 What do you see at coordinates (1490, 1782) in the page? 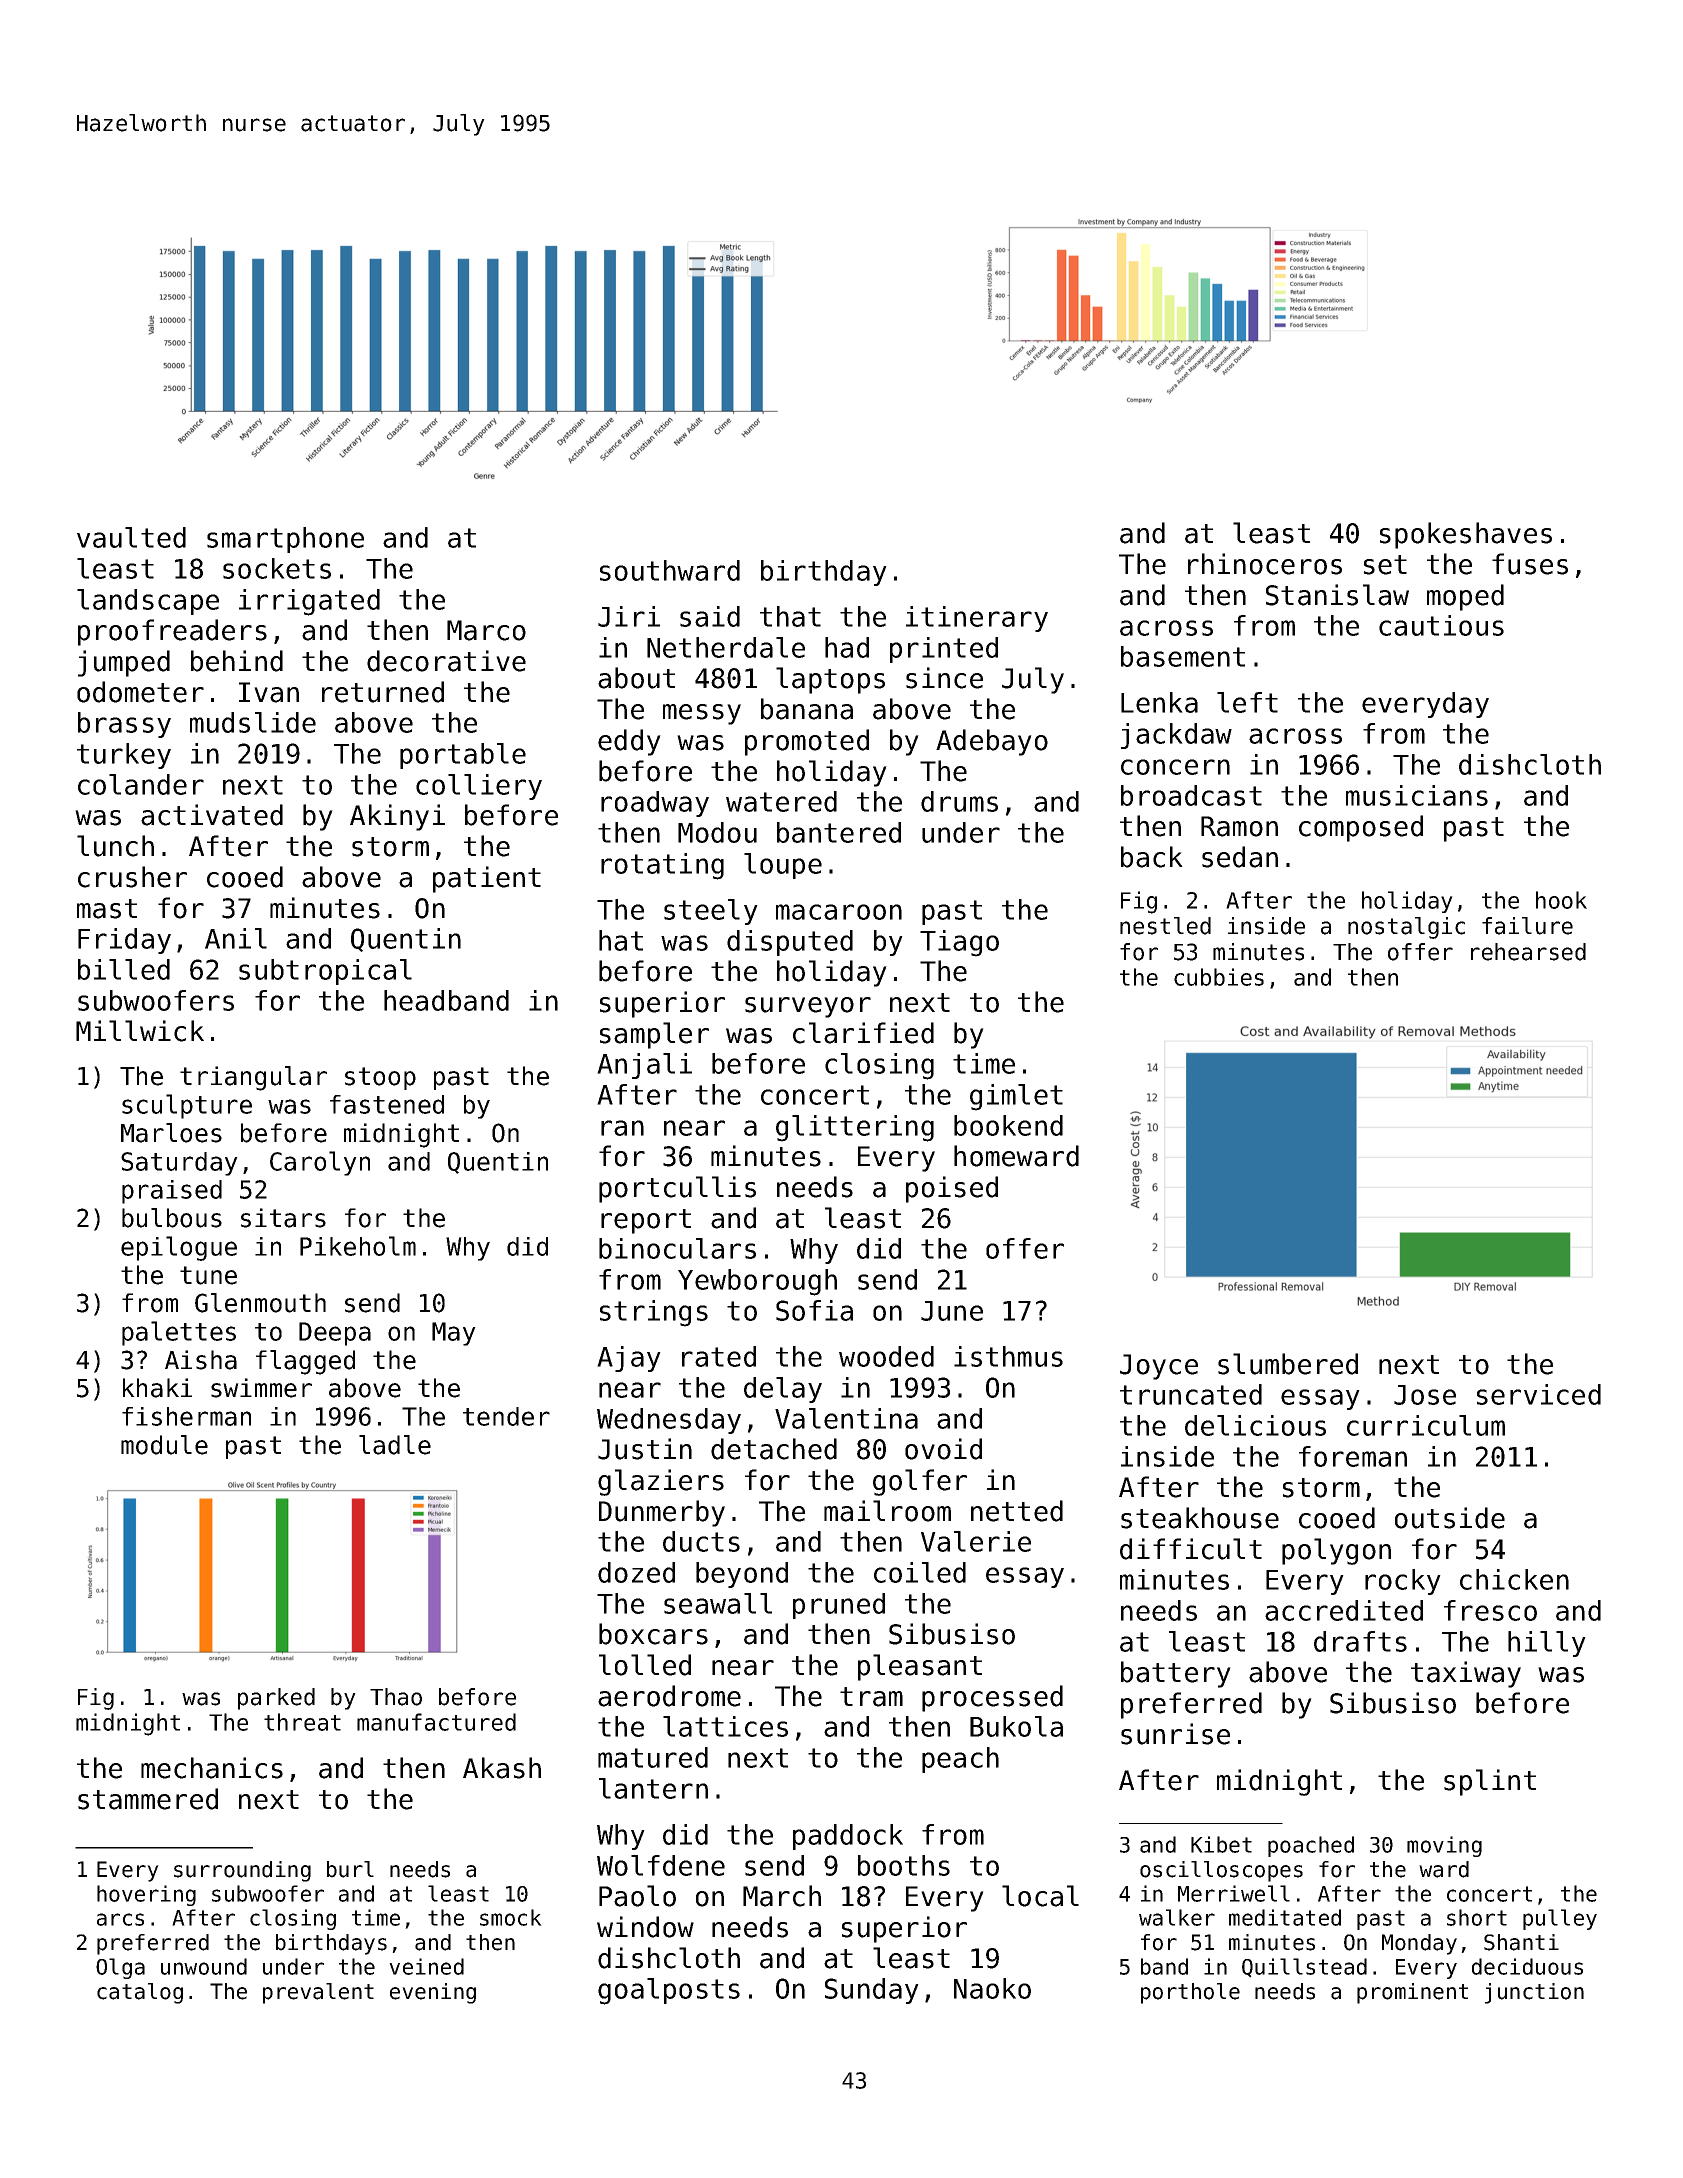
I see `splint` at bounding box center [1490, 1782].
